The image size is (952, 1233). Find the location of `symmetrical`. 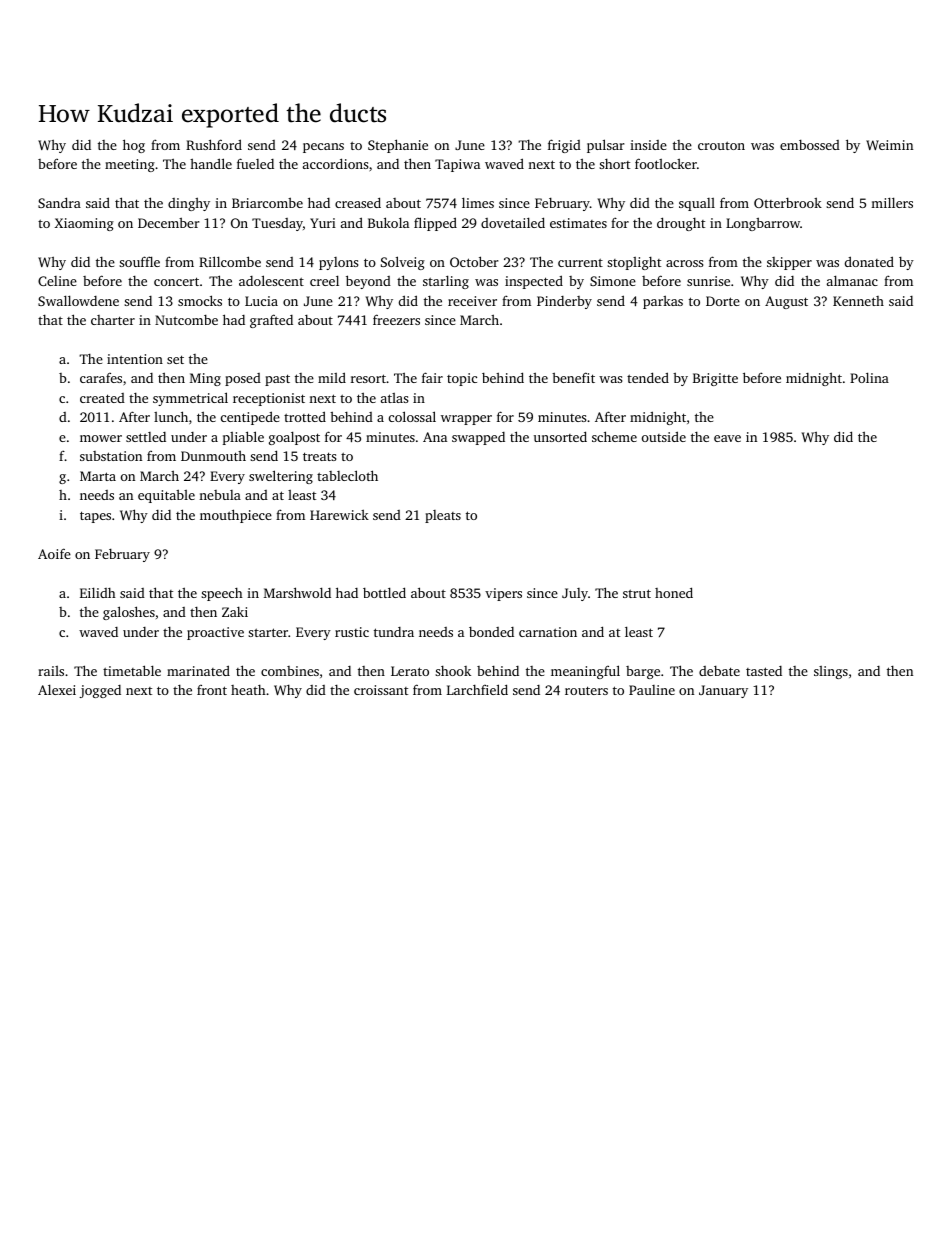

symmetrical is located at coordinates (190, 399).
